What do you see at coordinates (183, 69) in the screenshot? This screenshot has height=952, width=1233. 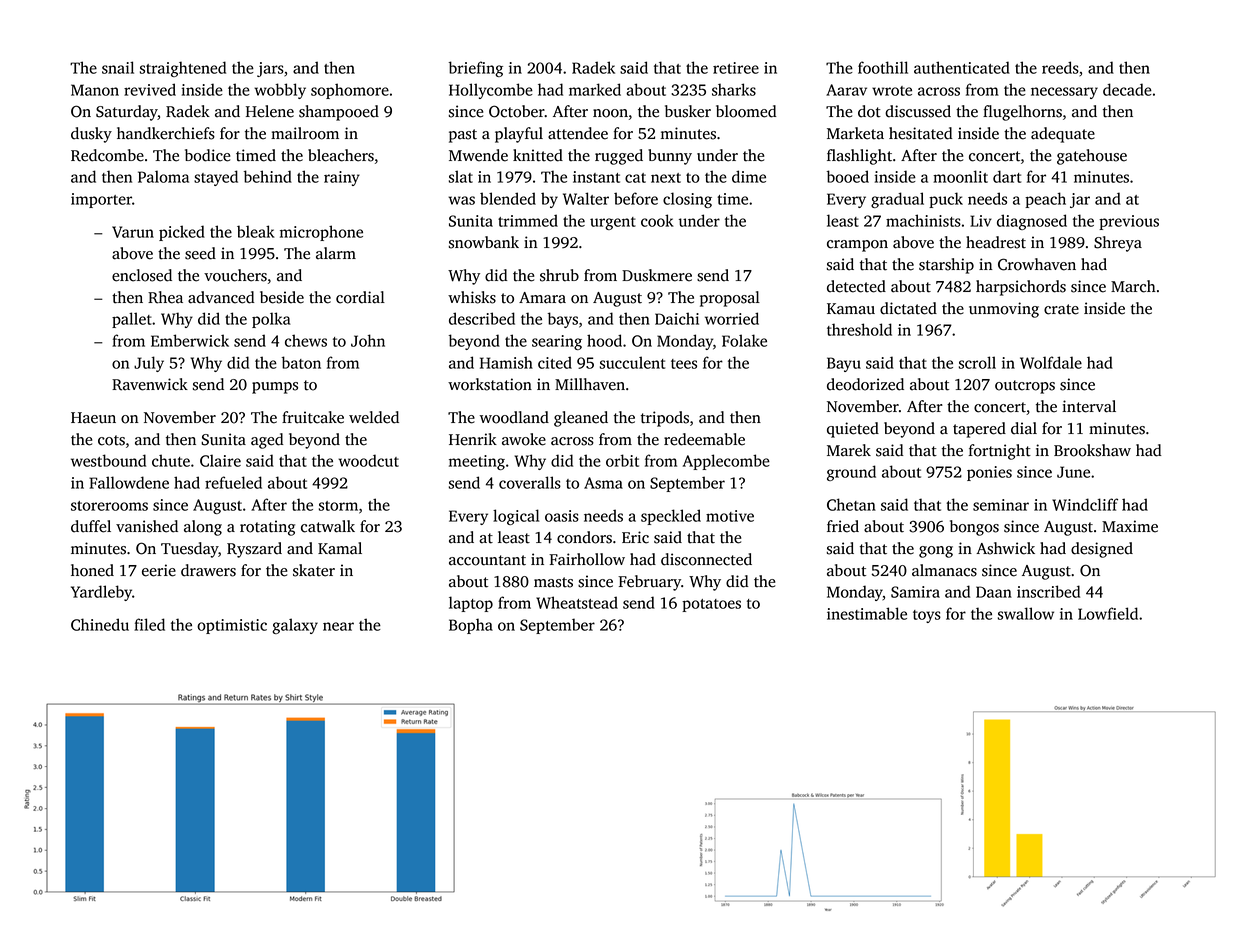 I see `straightened` at bounding box center [183, 69].
